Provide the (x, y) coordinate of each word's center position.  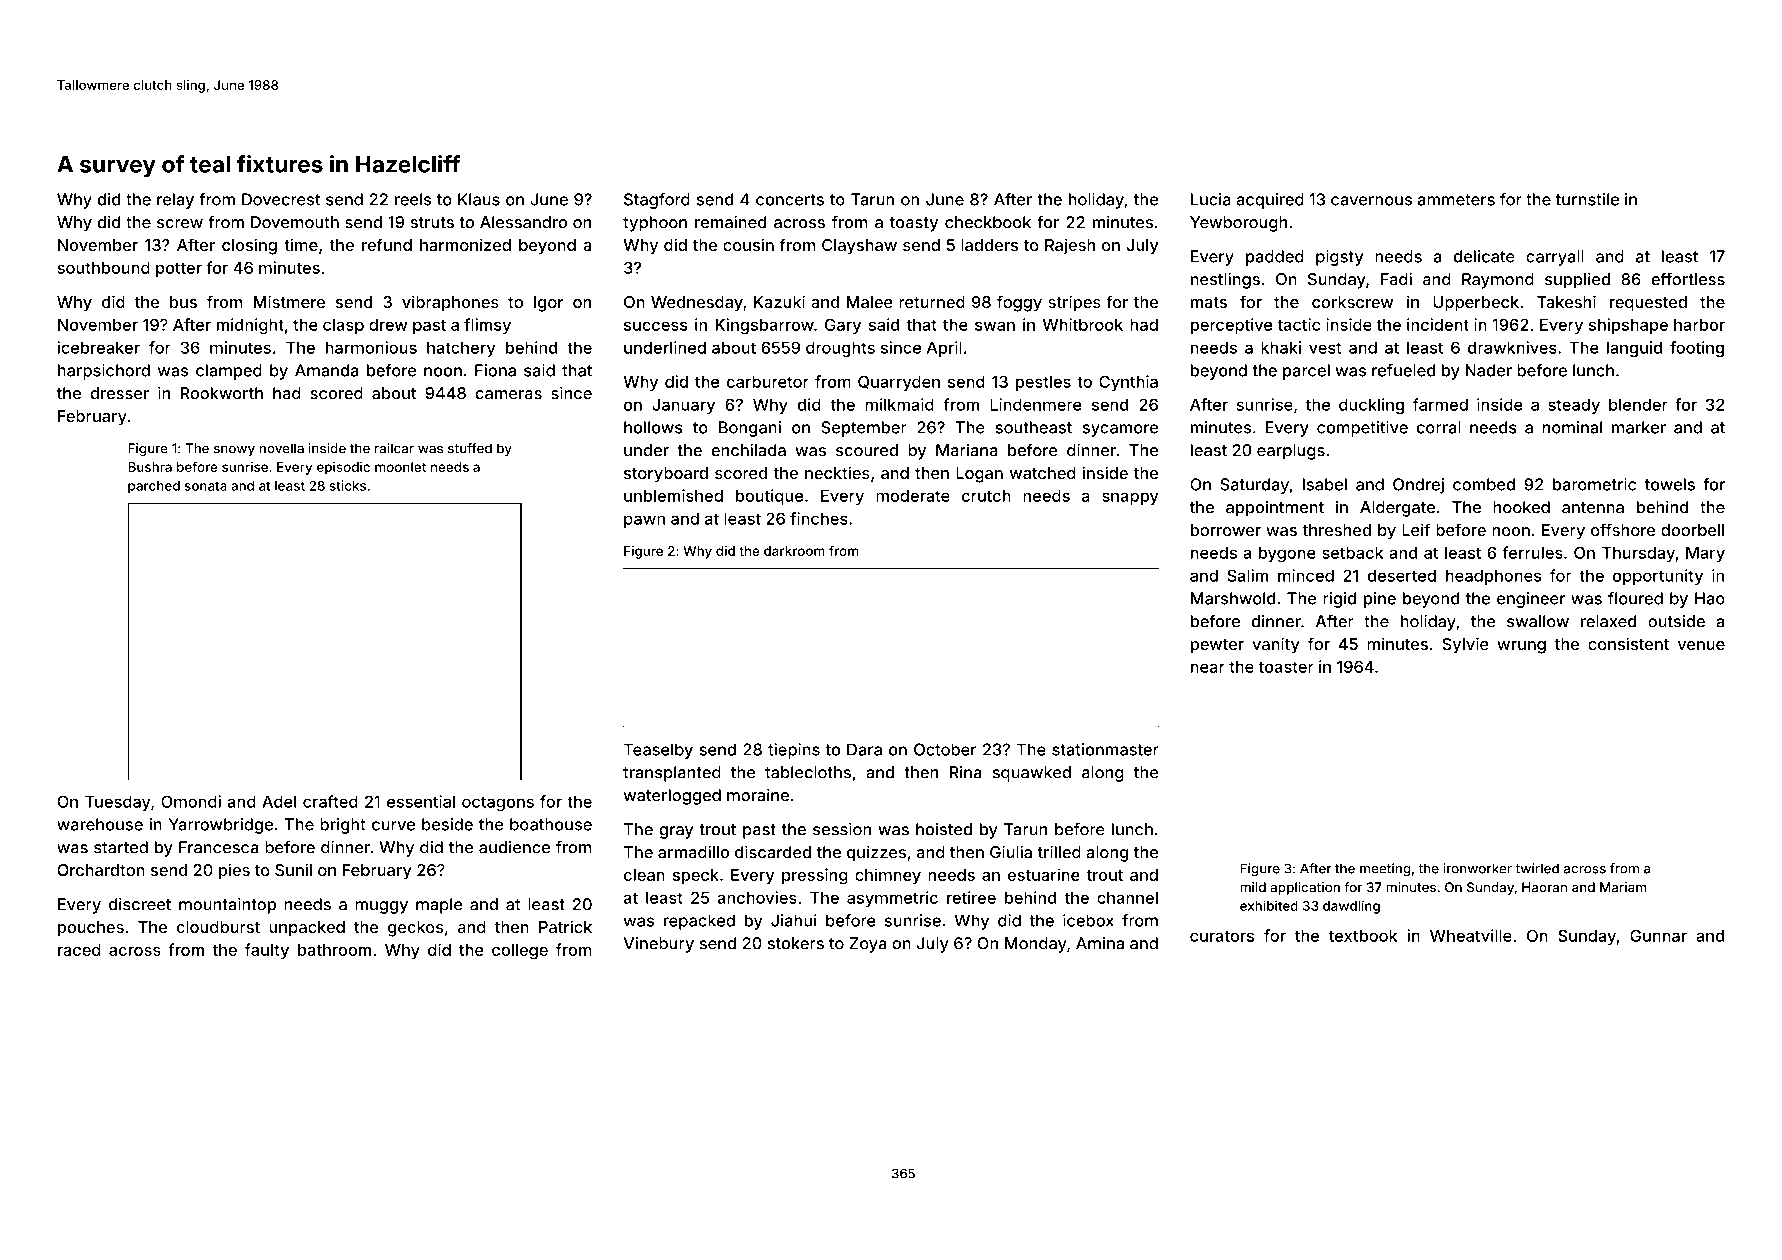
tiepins (794, 751)
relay (175, 201)
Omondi (191, 801)
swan (995, 326)
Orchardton (101, 870)
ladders (989, 245)
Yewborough (1238, 224)
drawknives (1512, 347)
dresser (119, 393)
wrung (1521, 647)
